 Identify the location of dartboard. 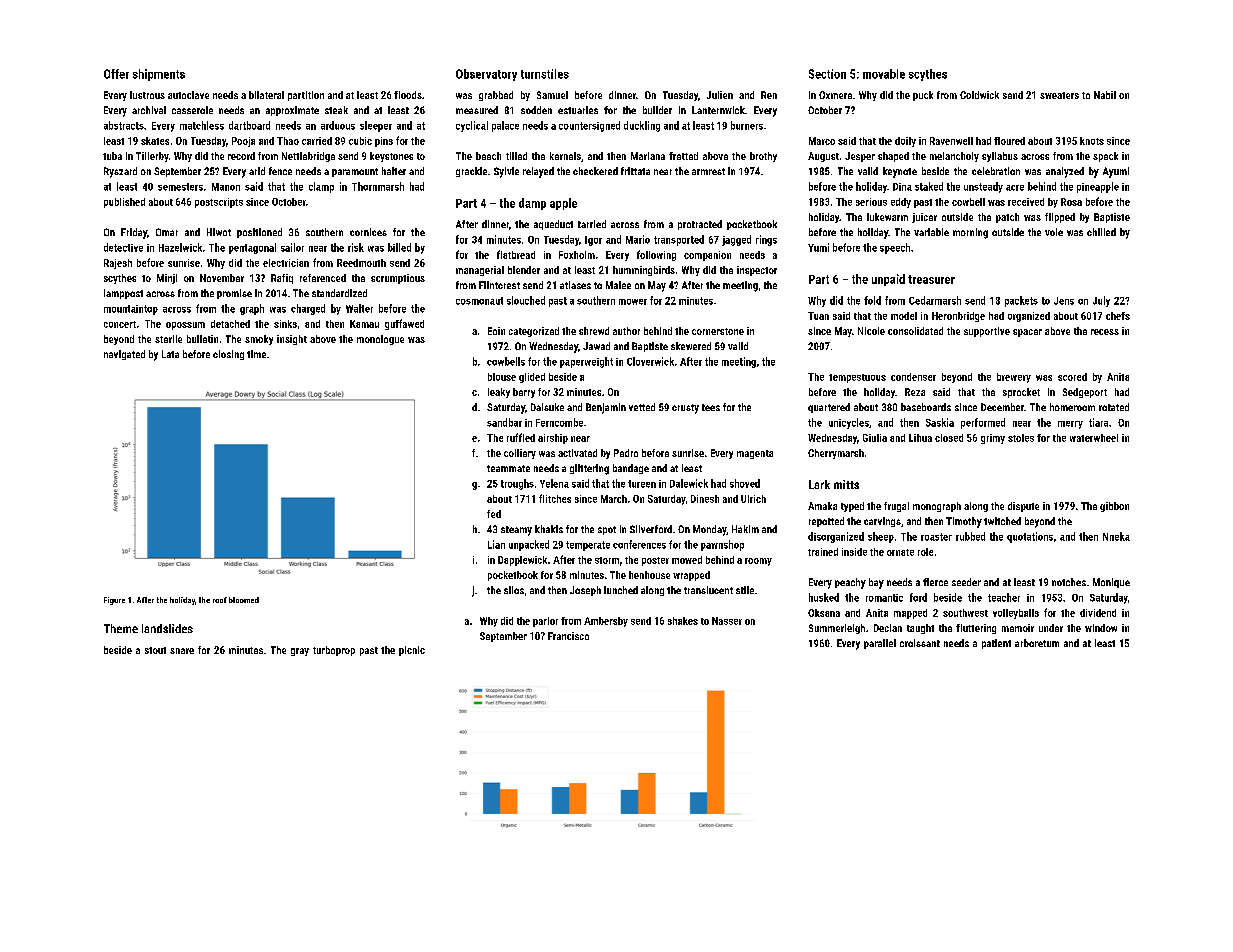
(249, 125).
